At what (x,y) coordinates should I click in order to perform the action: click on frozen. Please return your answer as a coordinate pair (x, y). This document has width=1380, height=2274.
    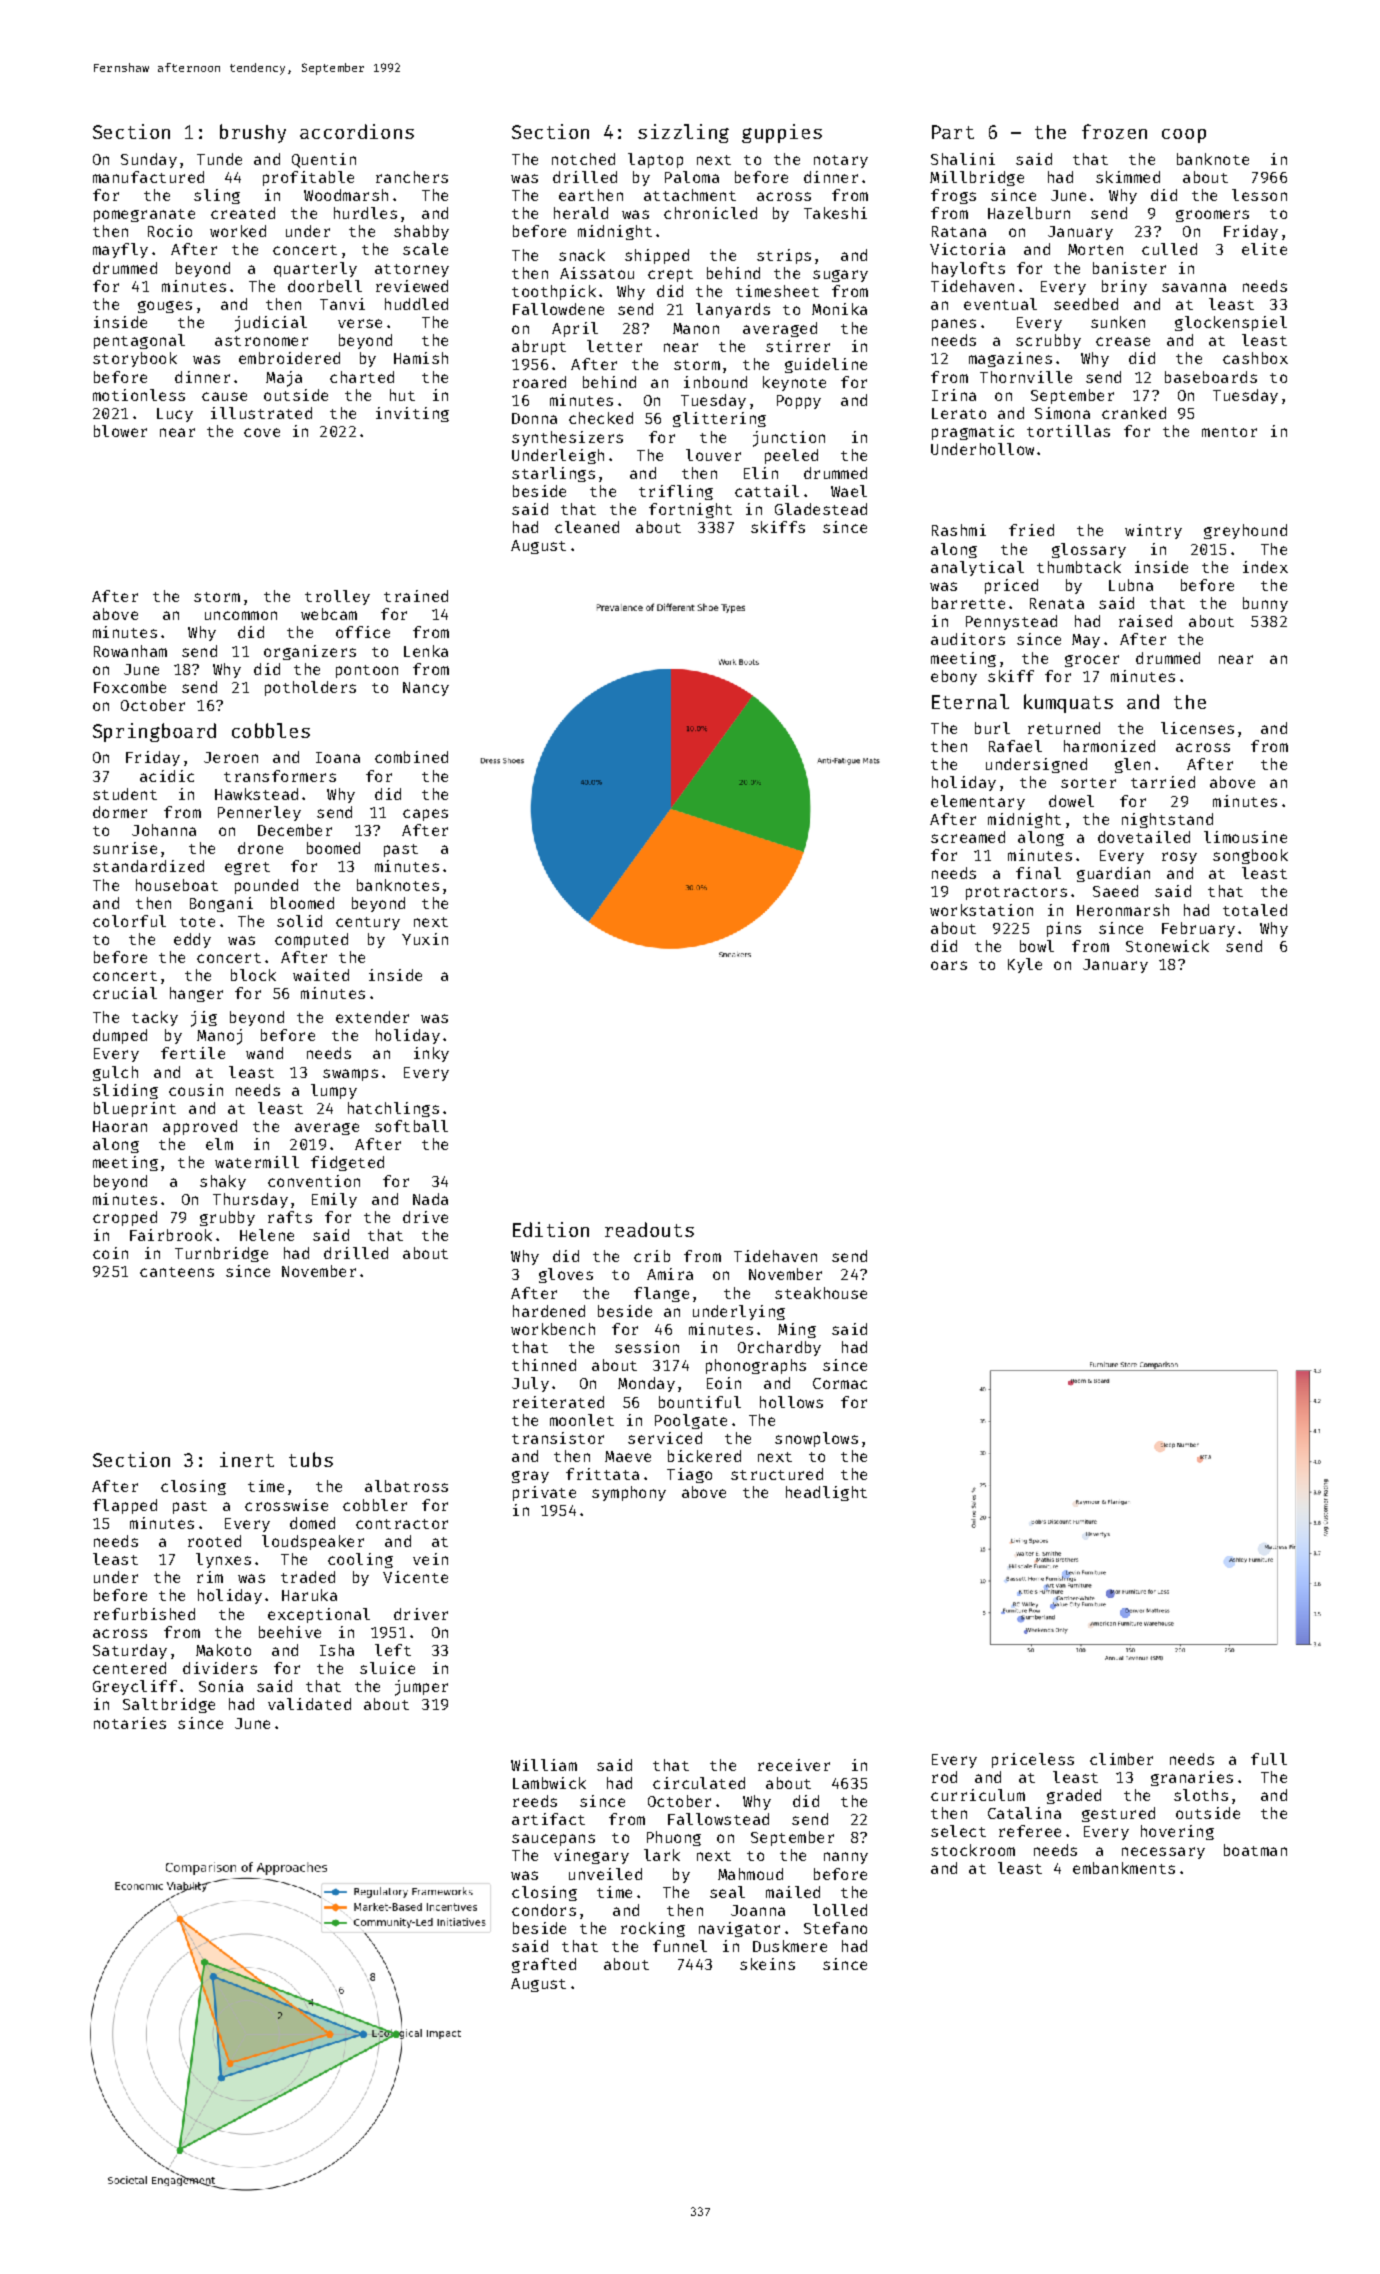
    Looking at the image, I should click on (1114, 131).
